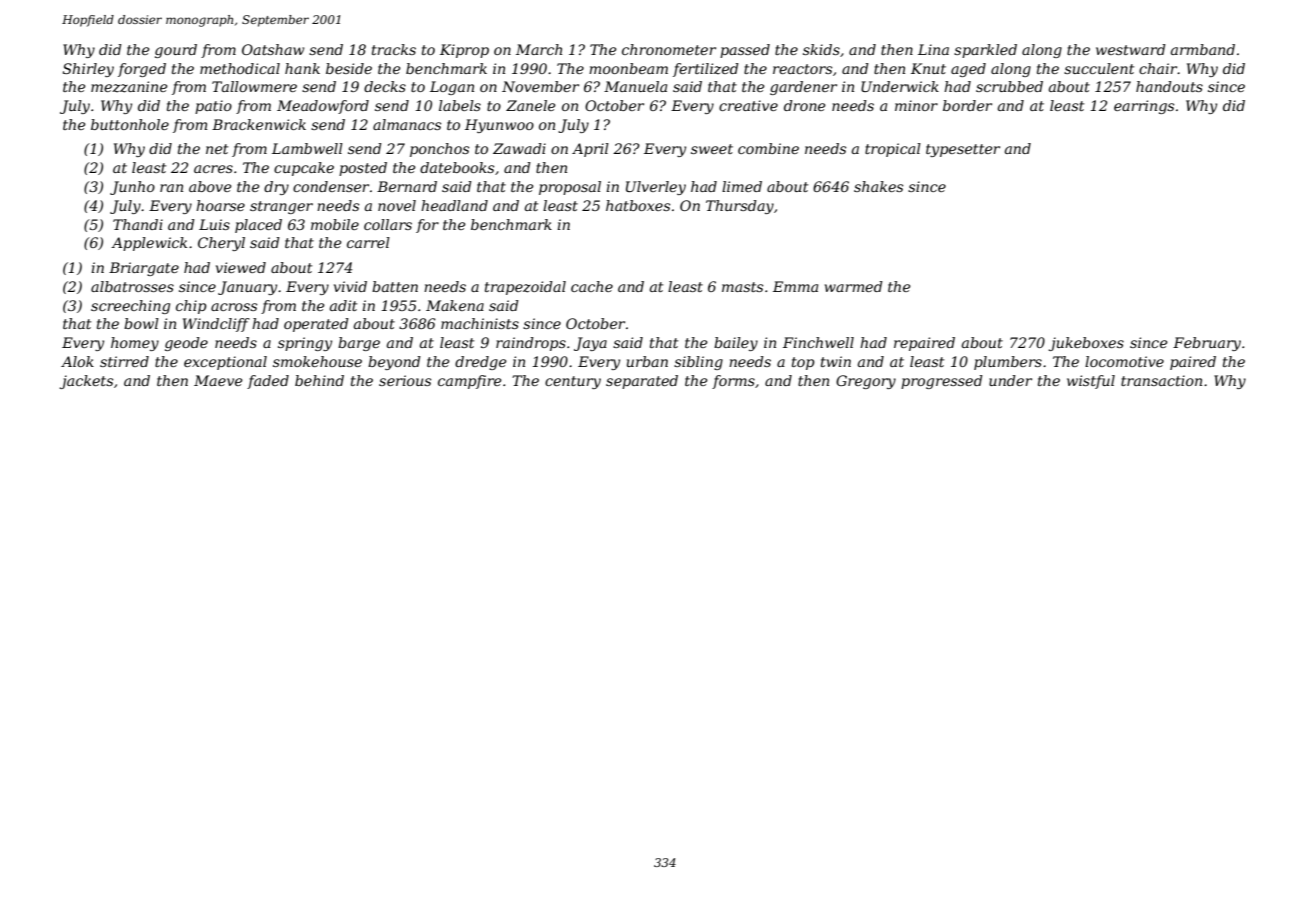 This image has width=1308, height=924. Describe the element at coordinates (742, 287) in the image. I see `masts` at that location.
